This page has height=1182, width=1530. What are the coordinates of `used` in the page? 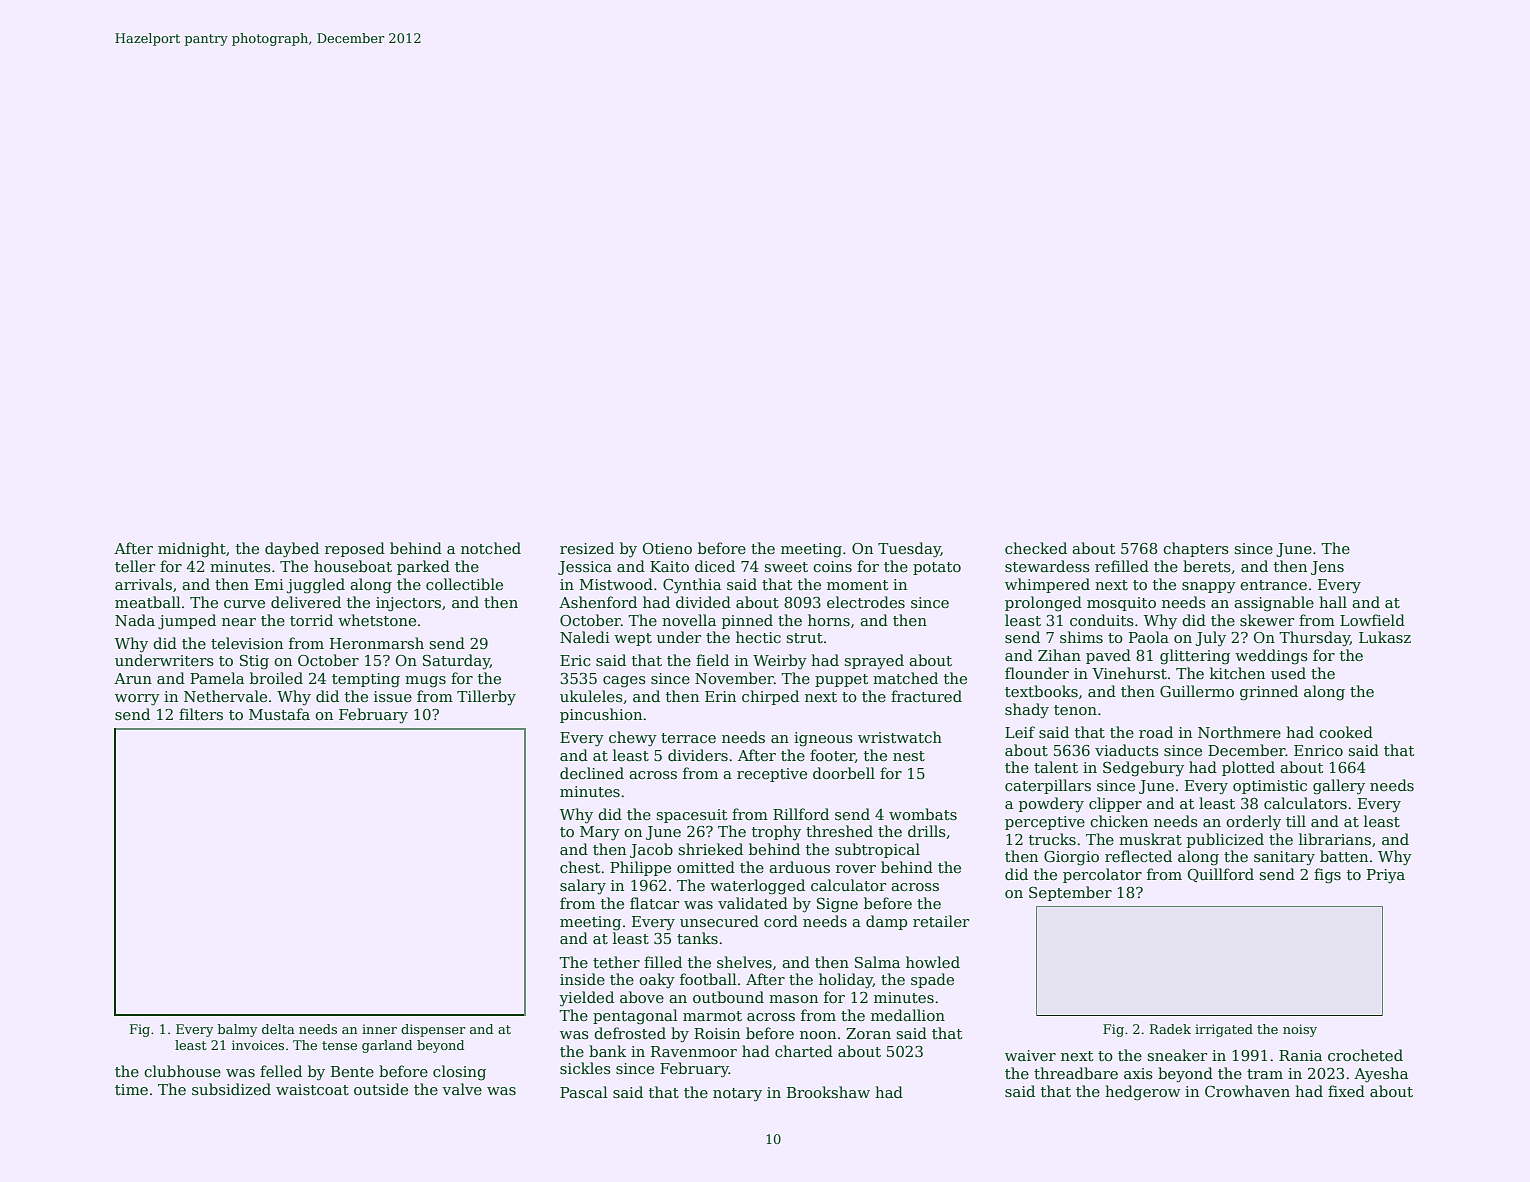 It's located at (1288, 673).
